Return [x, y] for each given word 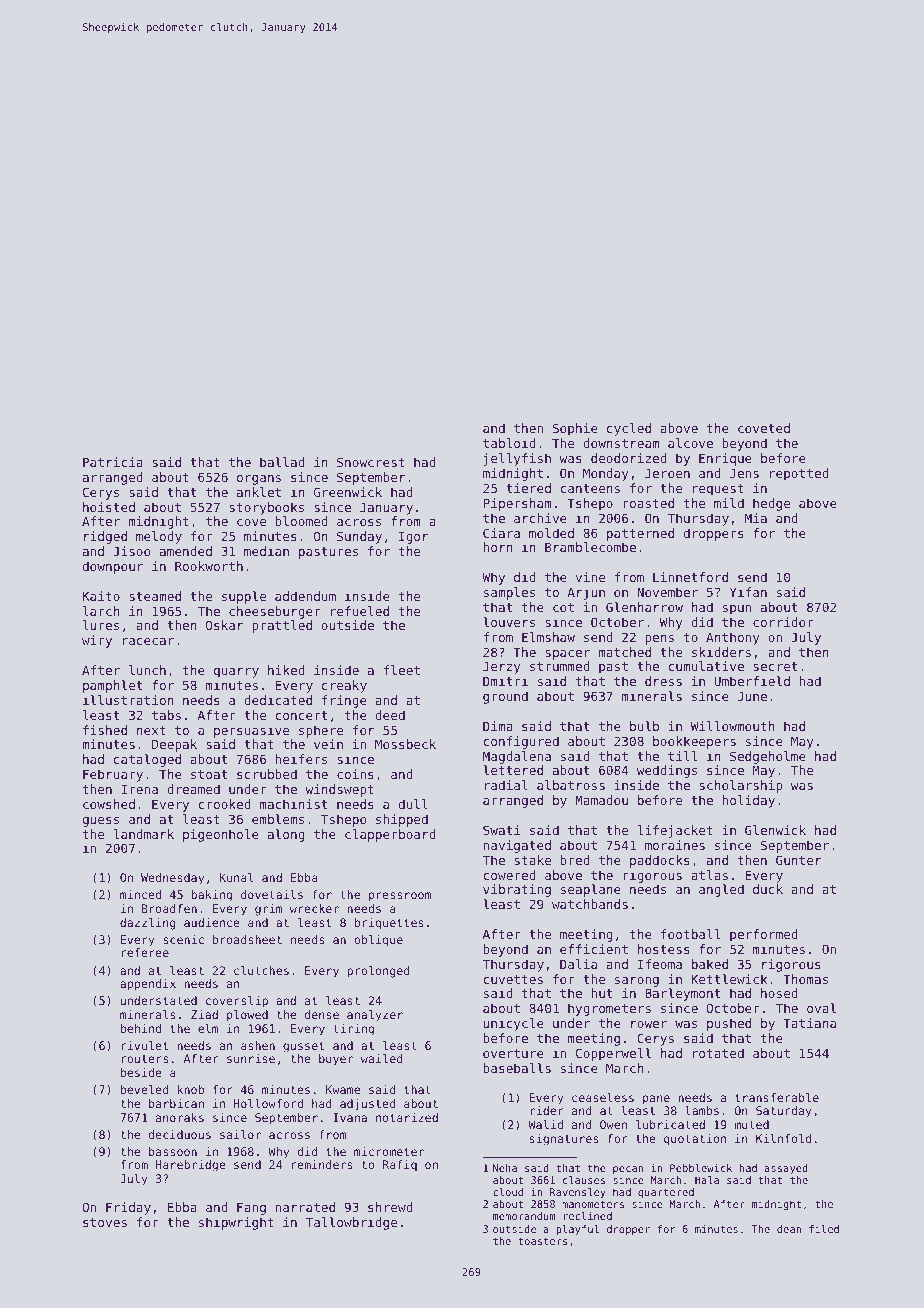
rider [547, 1110]
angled [721, 890]
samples [509, 593]
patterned [640, 534]
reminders [322, 1164]
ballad [282, 462]
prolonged [378, 972]
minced [140, 894]
